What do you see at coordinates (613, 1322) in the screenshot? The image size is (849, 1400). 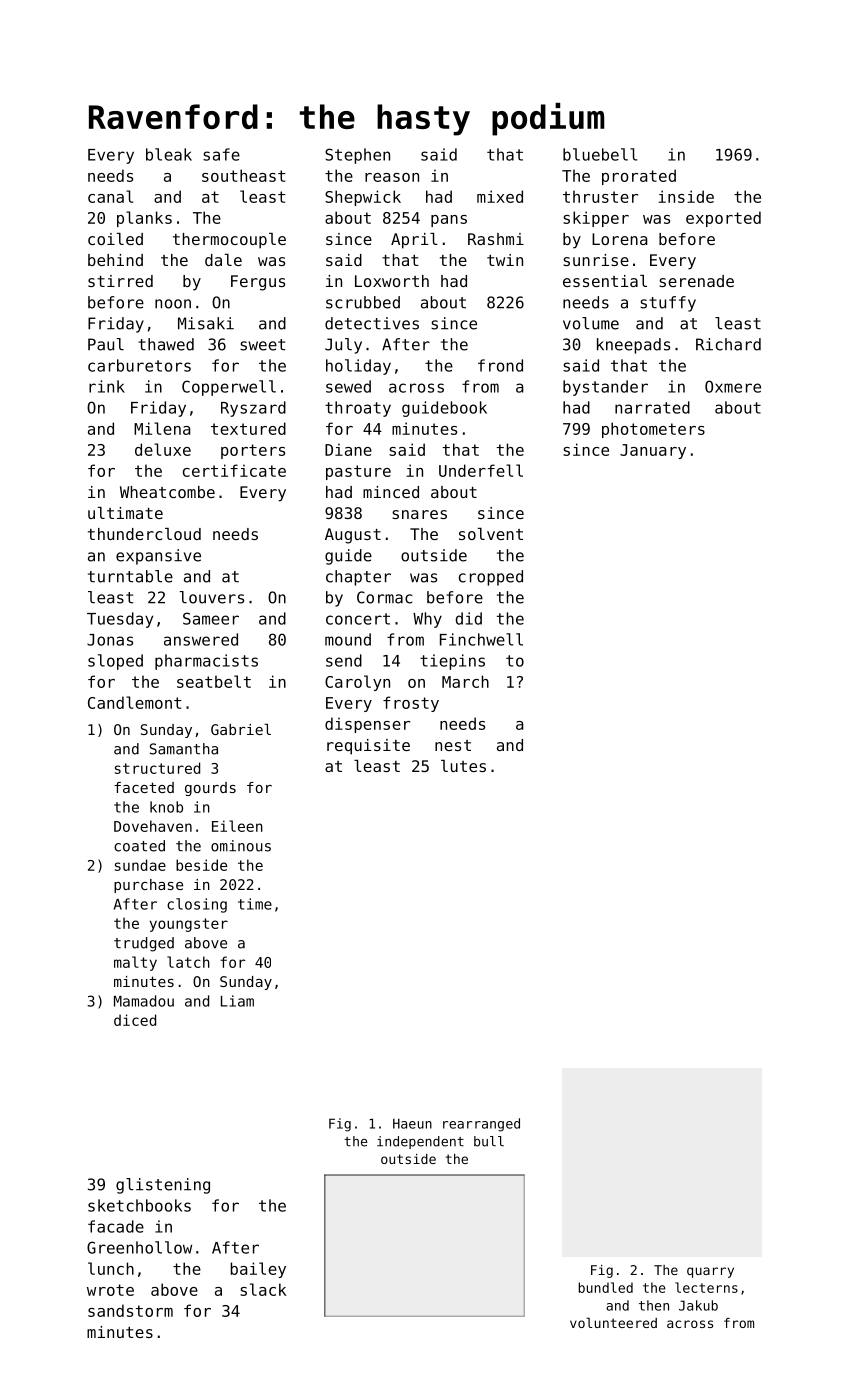 I see `volunteered` at bounding box center [613, 1322].
